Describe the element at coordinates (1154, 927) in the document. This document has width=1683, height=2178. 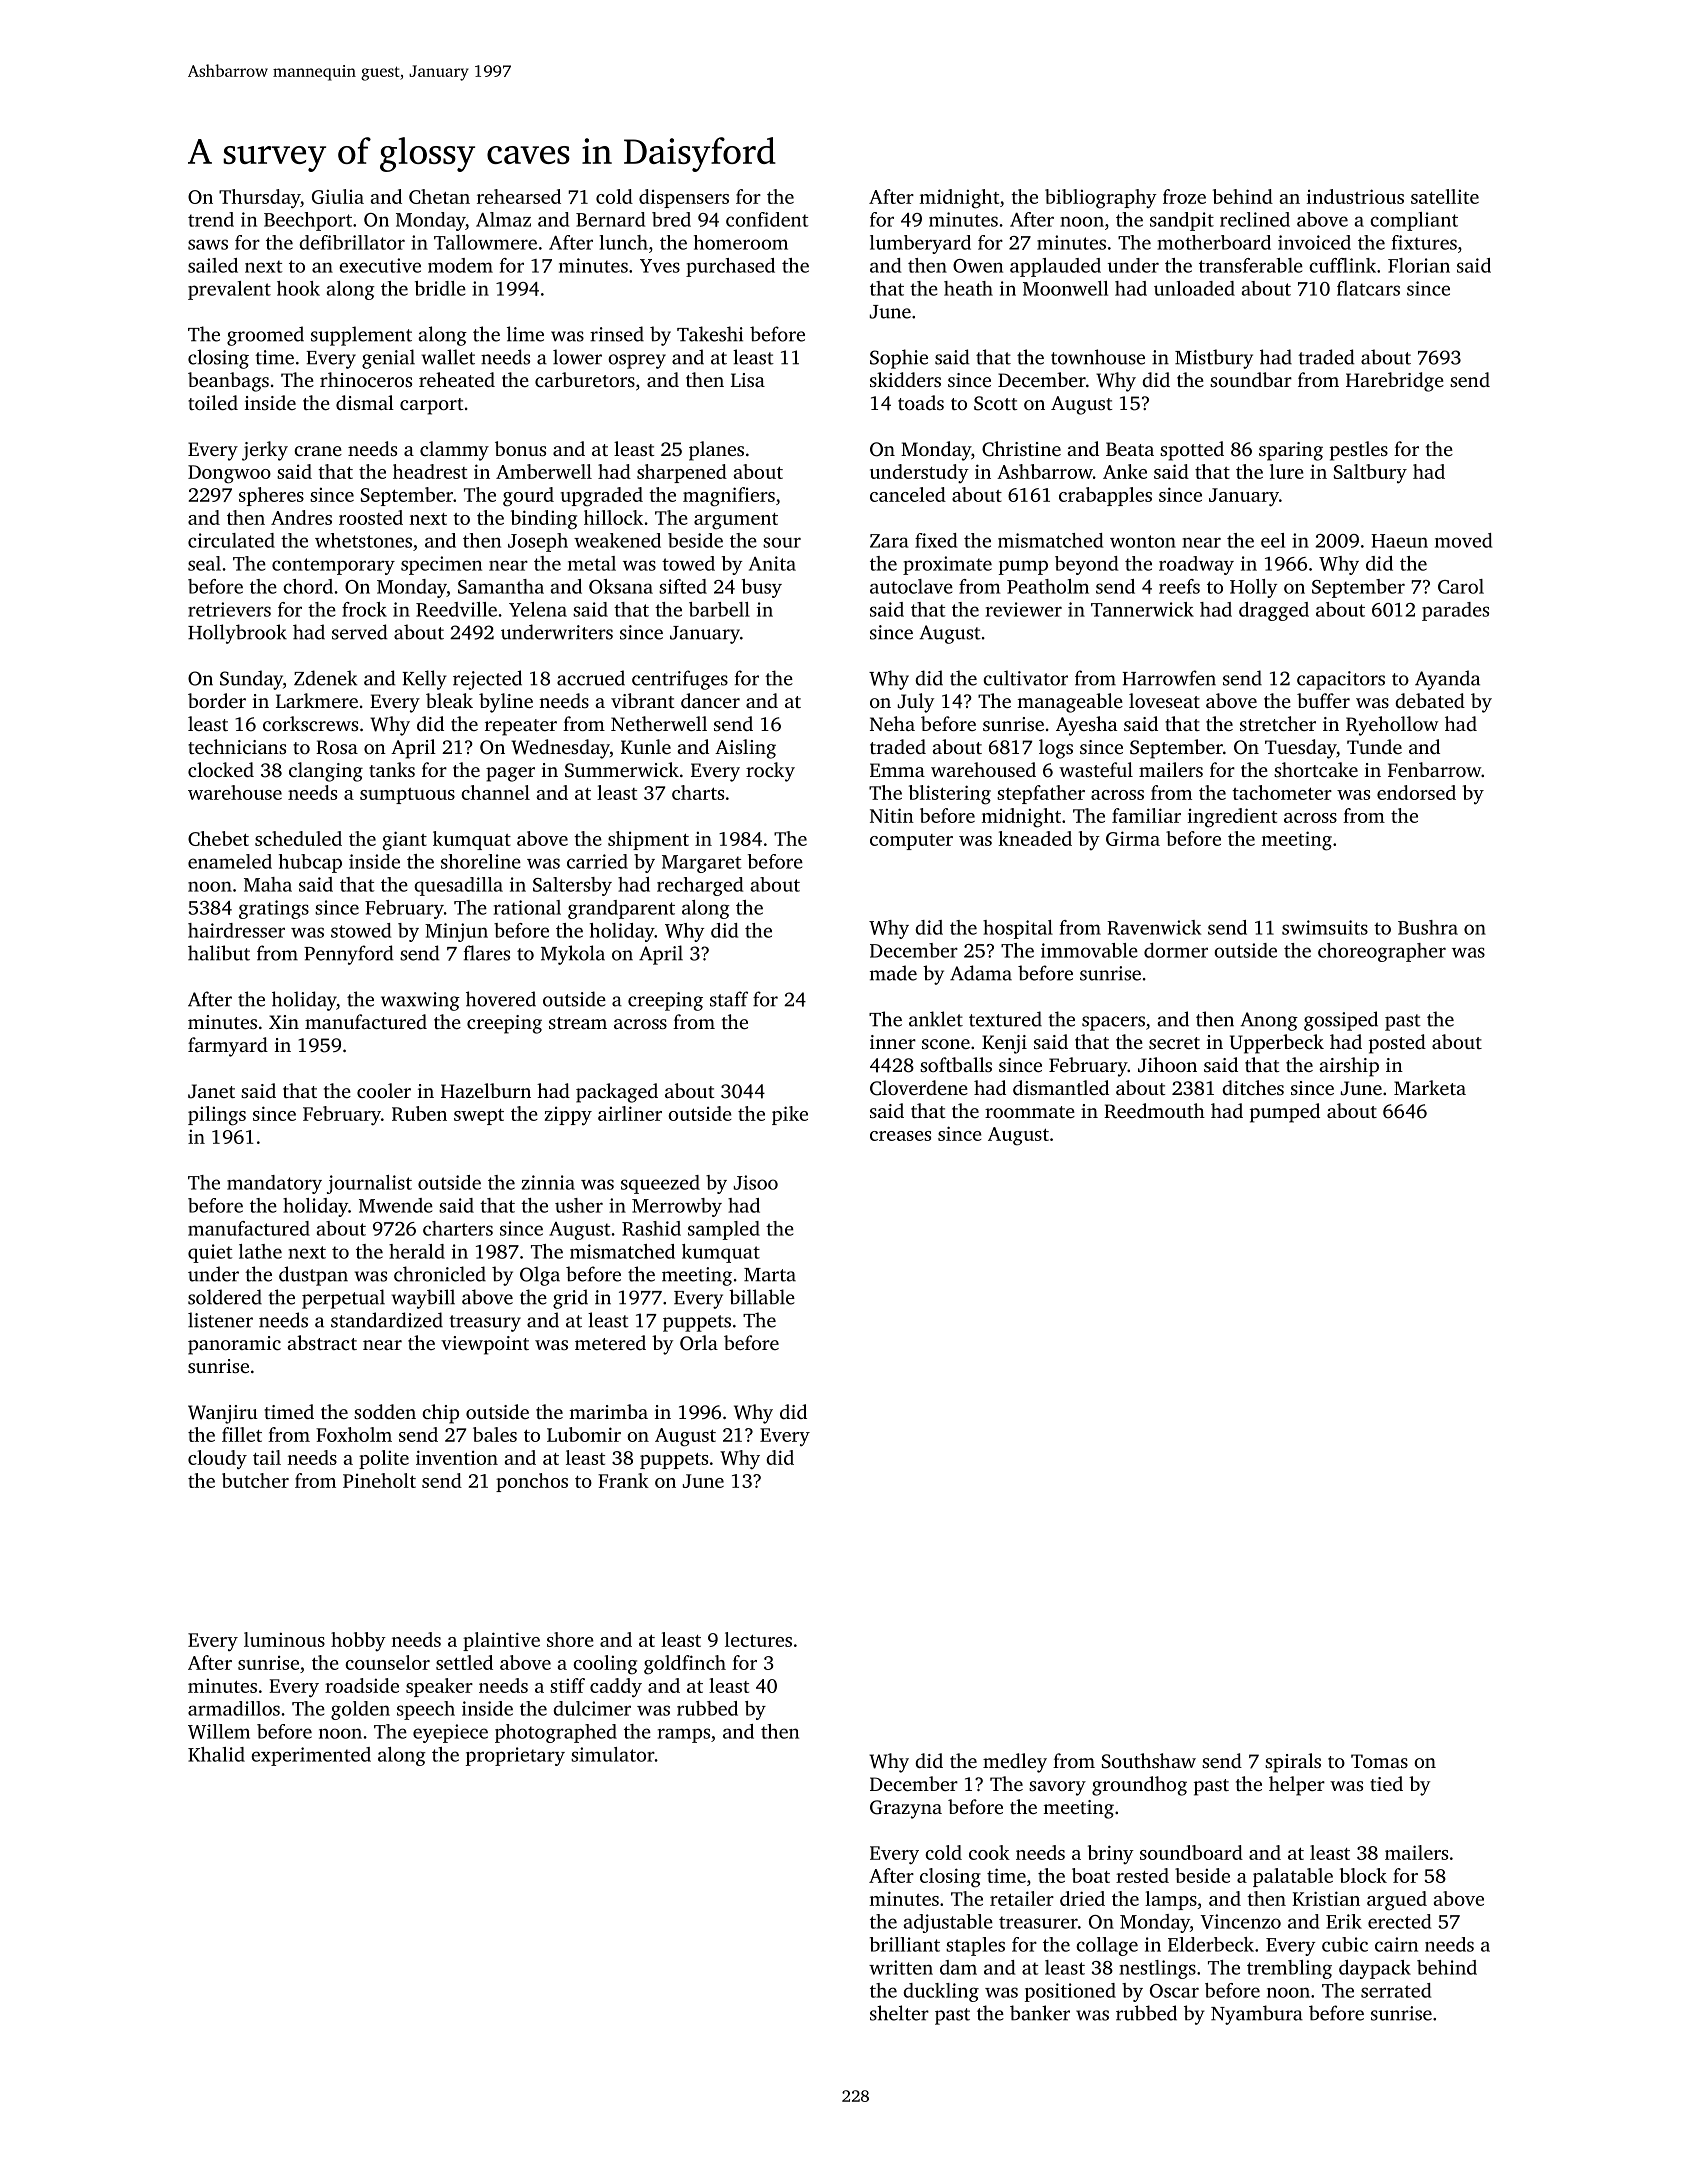
I see `Ravenwick` at that location.
